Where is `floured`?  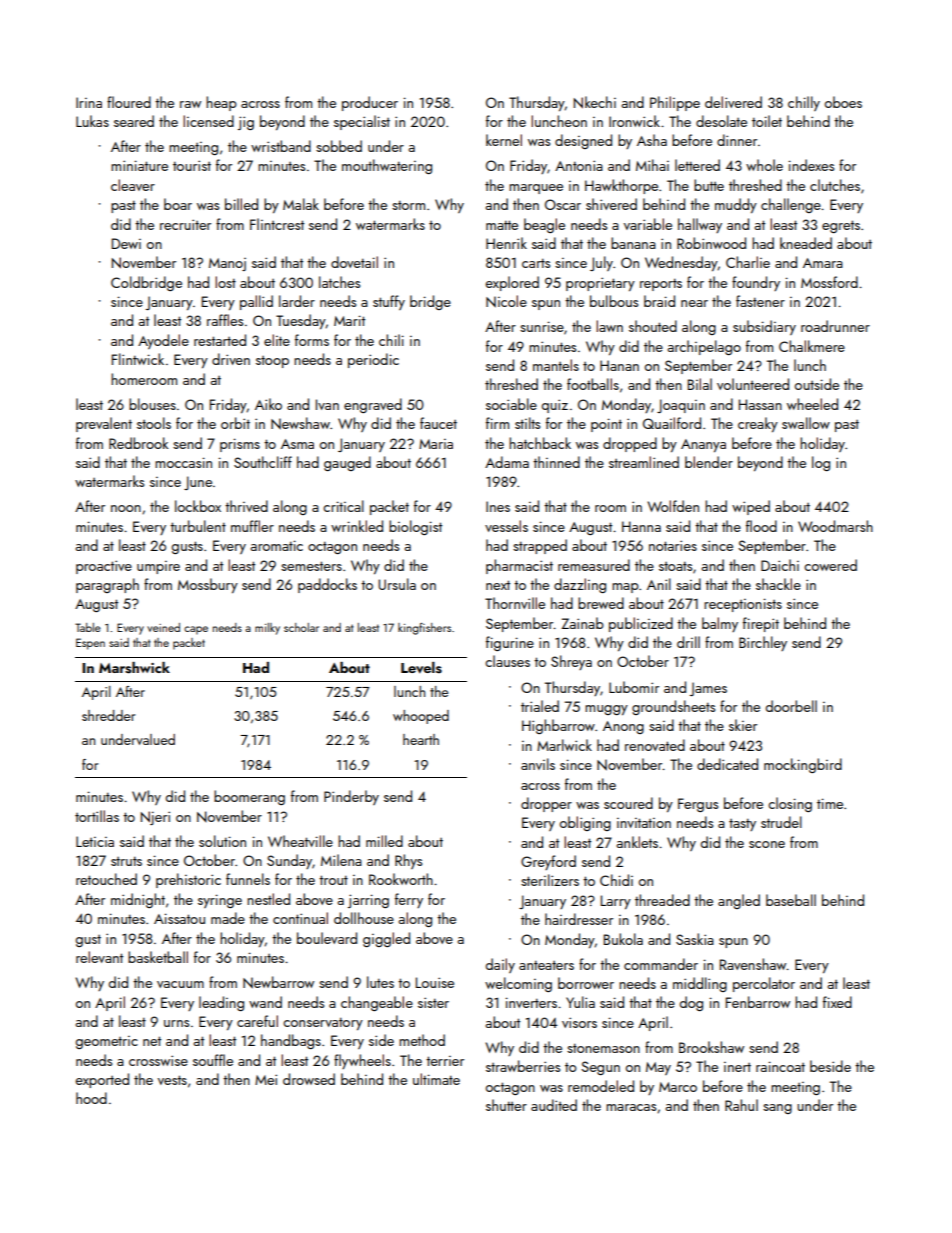
floured is located at coordinates (129, 102).
